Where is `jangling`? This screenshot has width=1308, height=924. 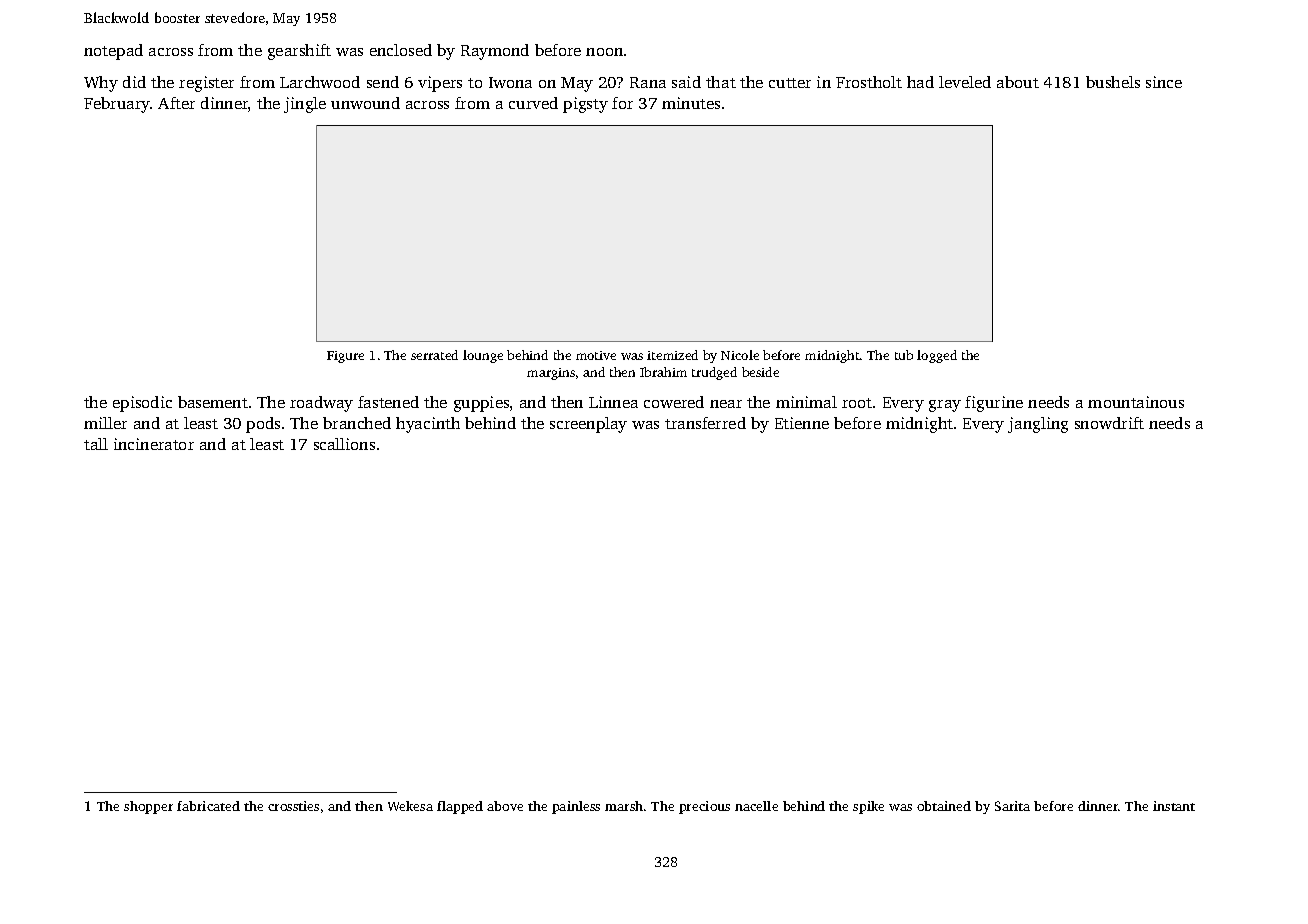
jangling is located at coordinates (1038, 425).
